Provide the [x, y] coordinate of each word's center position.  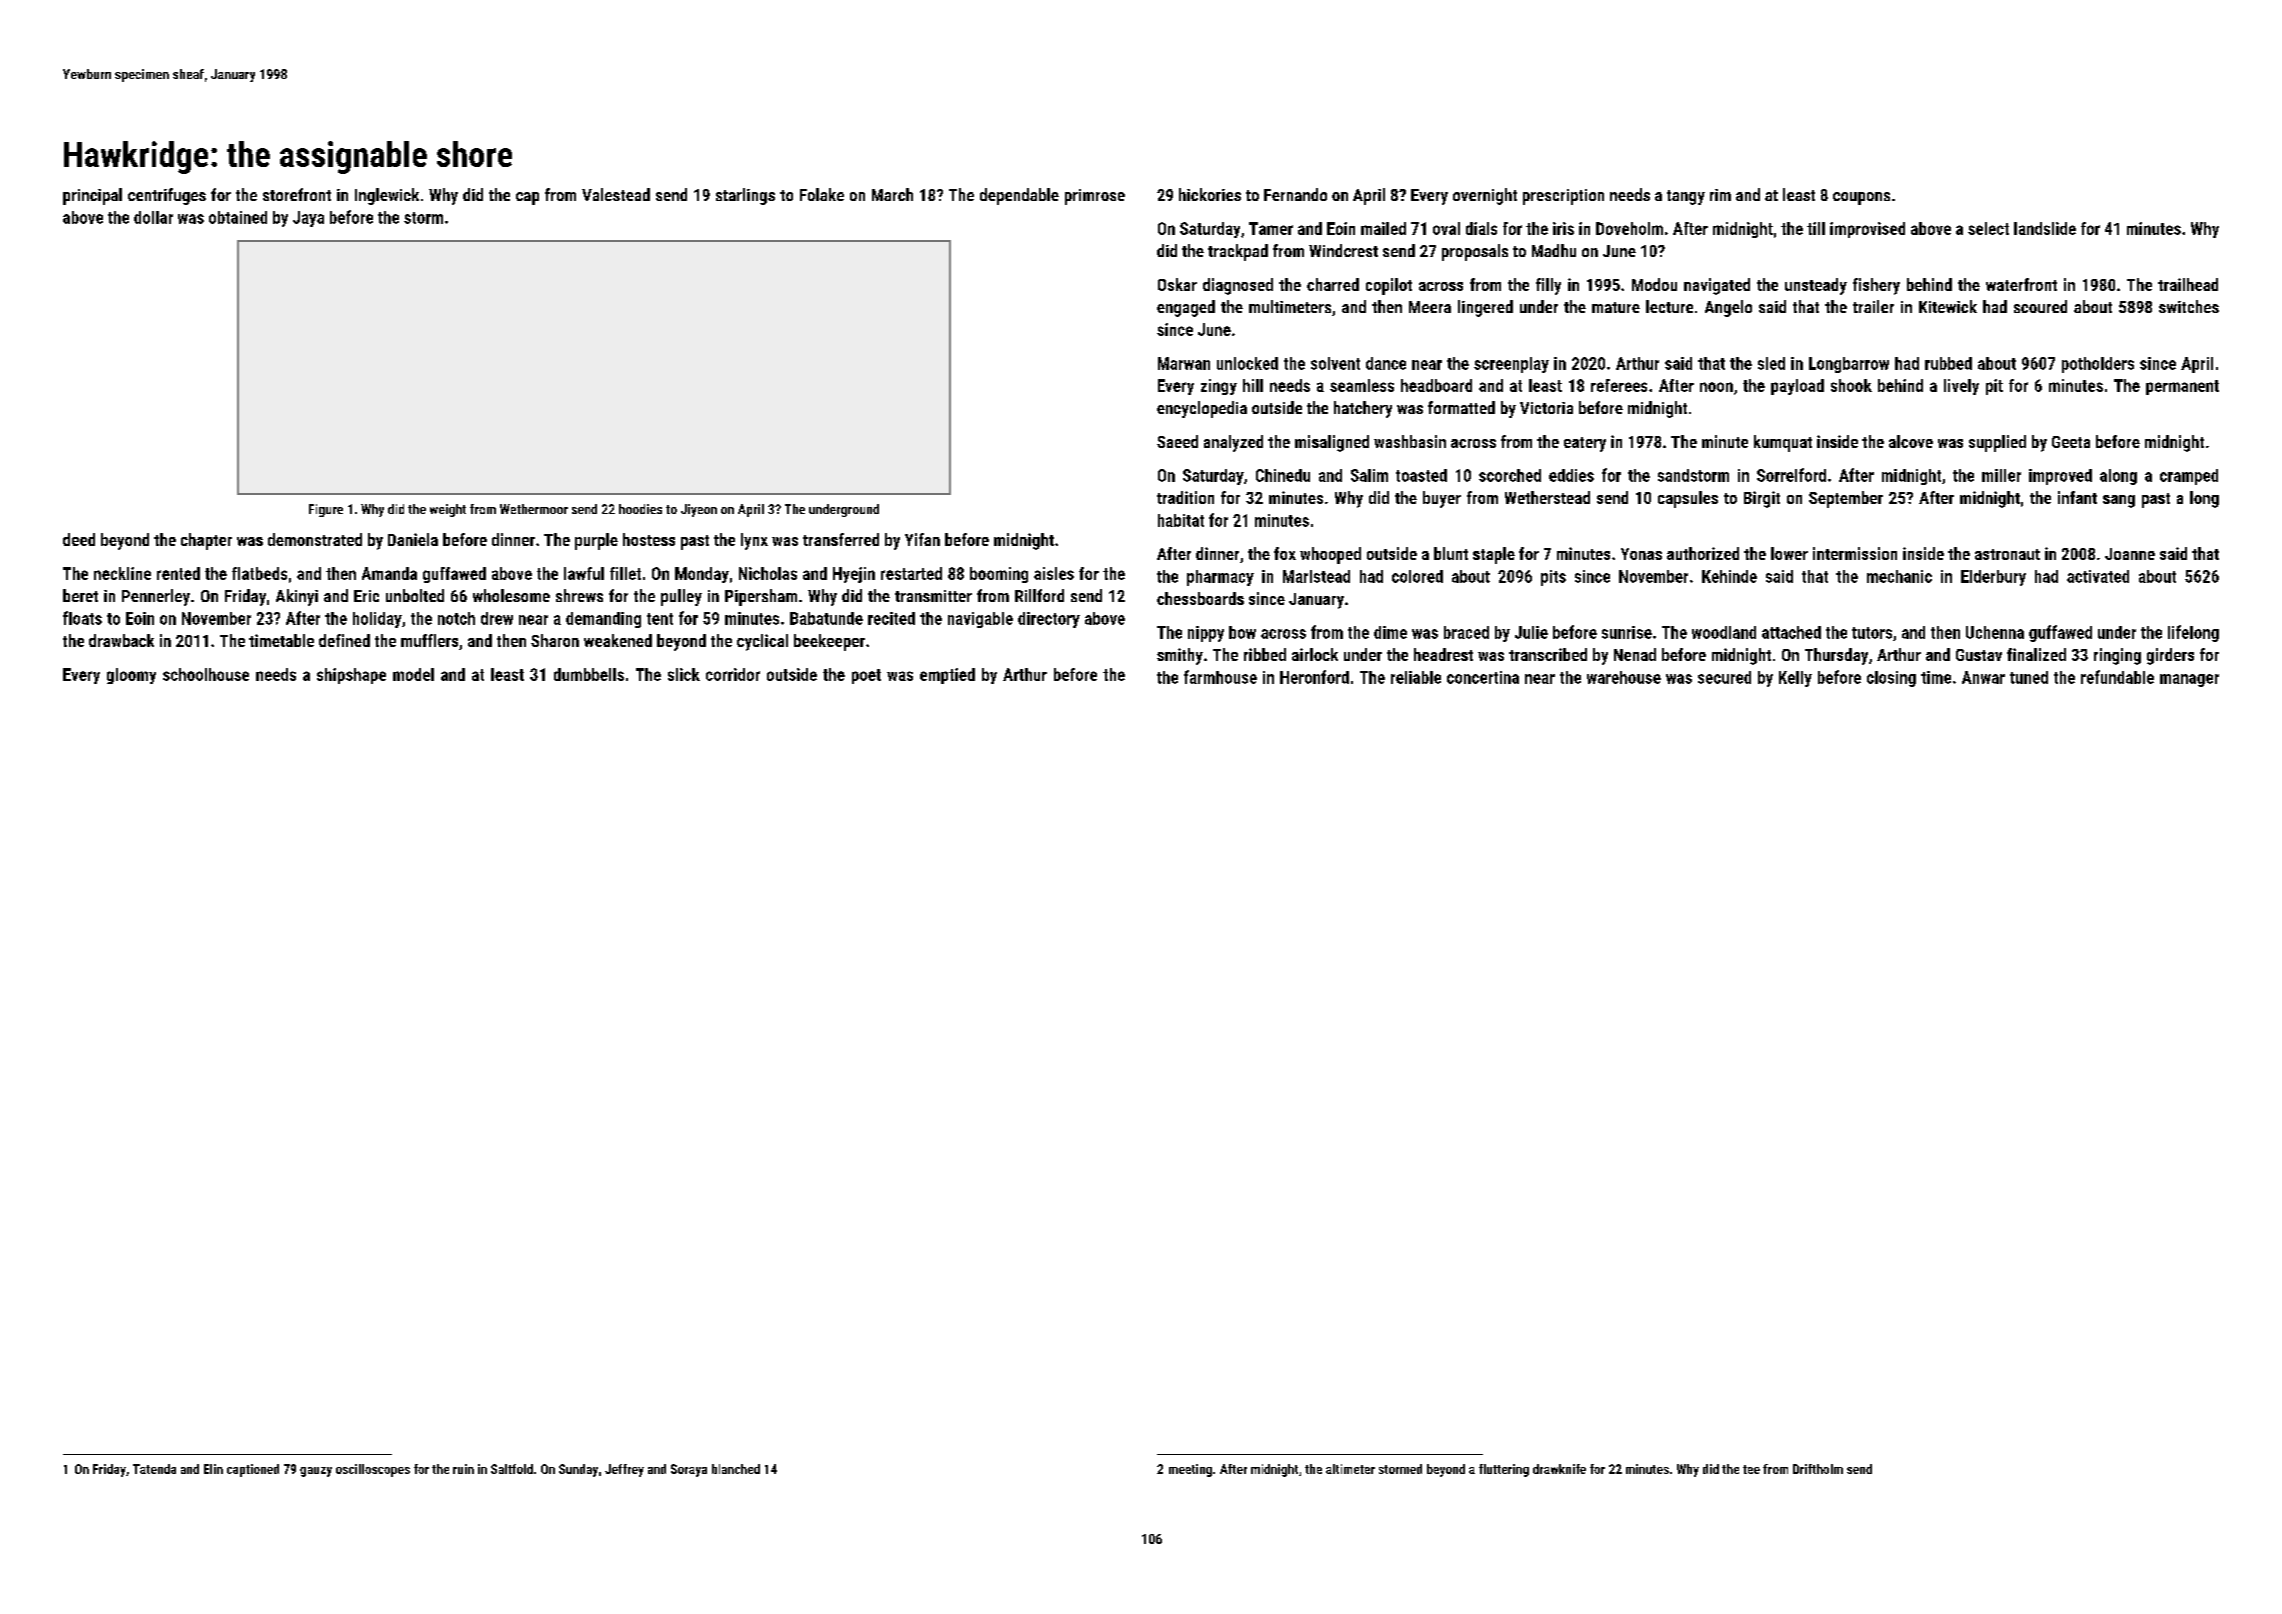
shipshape [351, 676]
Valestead [616, 194]
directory [1049, 620]
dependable [1019, 196]
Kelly [1795, 679]
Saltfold [512, 1469]
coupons [1861, 198]
